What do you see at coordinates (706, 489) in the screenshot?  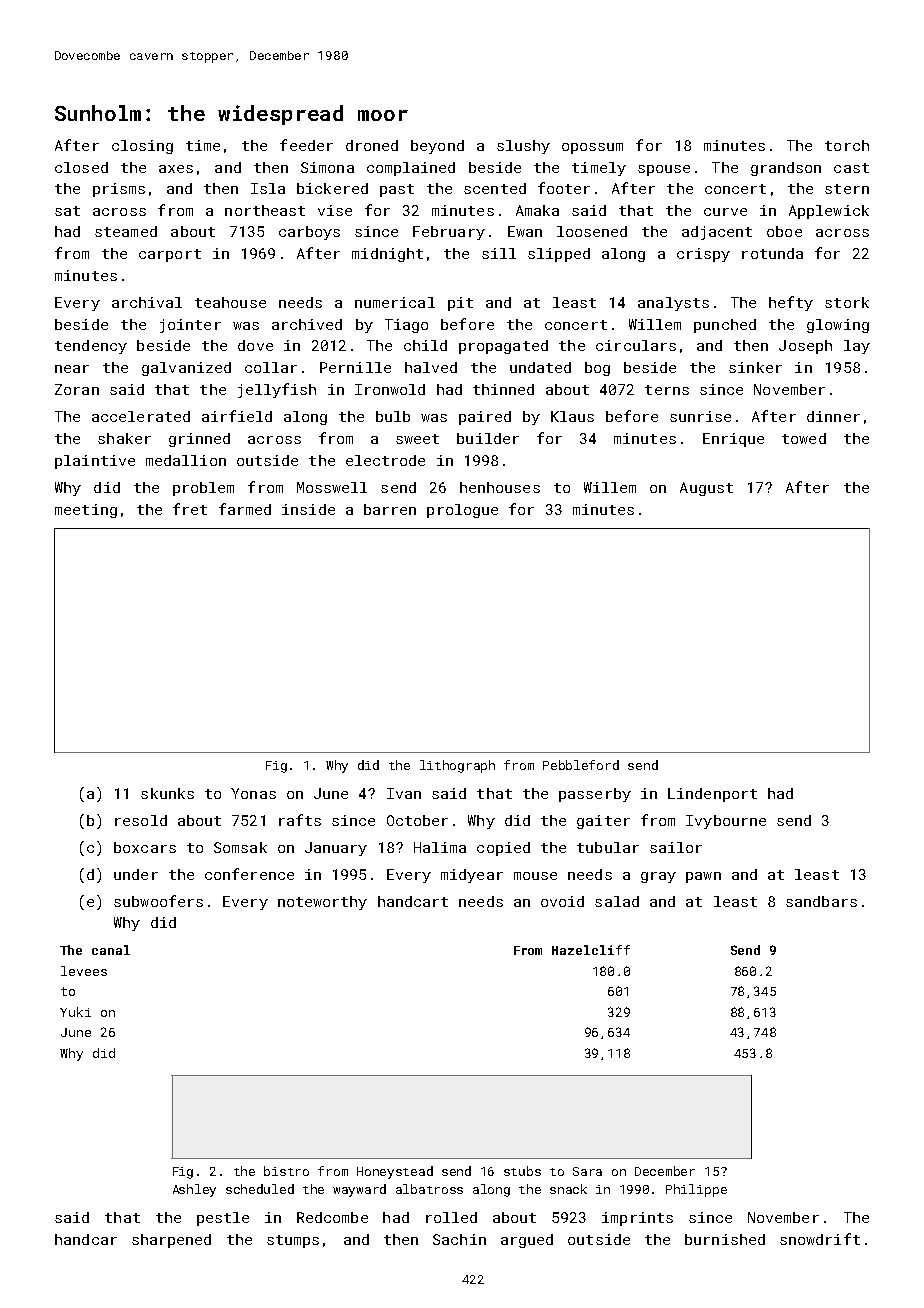 I see `August` at bounding box center [706, 489].
